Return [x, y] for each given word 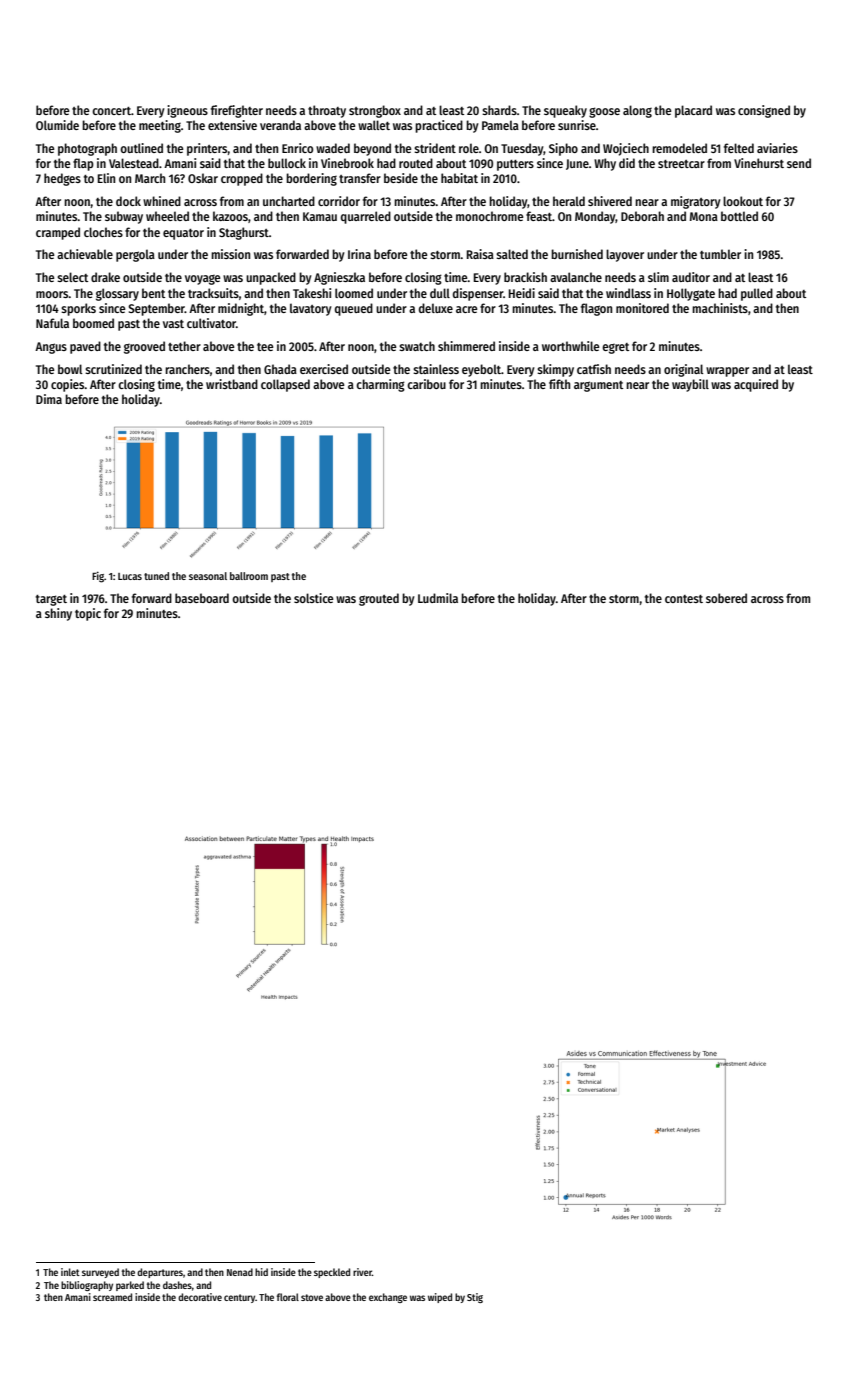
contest [684, 599]
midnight [241, 309]
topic [88, 614]
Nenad [240, 1272]
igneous [187, 111]
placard [693, 111]
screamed [112, 1297]
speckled [332, 1273]
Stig [475, 1298]
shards [499, 110]
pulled [757, 294]
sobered [726, 598]
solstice [314, 598]
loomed [354, 293]
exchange [388, 1298]
